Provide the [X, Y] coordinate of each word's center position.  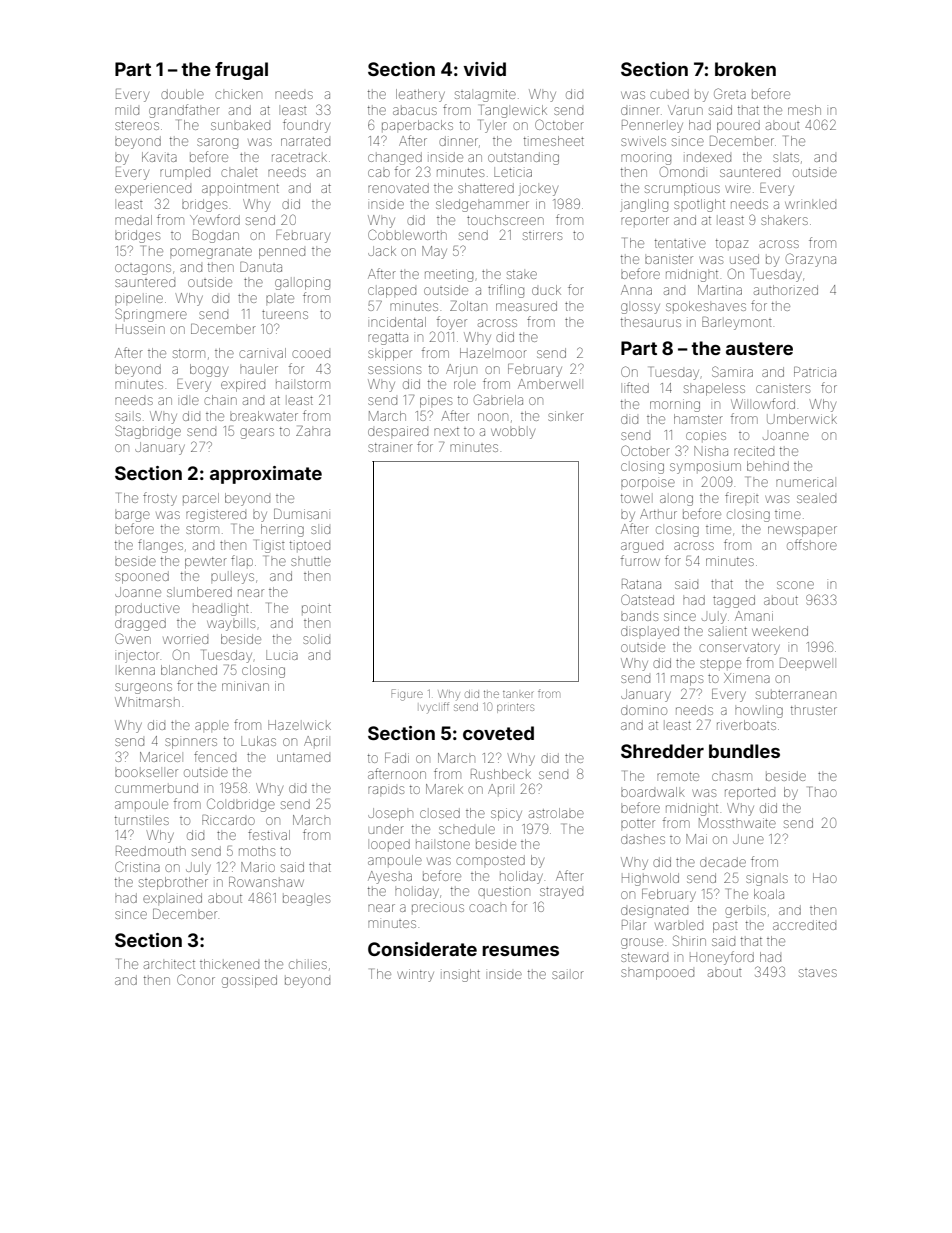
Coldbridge [241, 805]
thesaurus [651, 322]
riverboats [746, 725]
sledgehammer [482, 205]
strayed [561, 893]
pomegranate [211, 253]
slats [786, 158]
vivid [484, 69]
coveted [498, 733]
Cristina [137, 866]
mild [127, 111]
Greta [730, 93]
